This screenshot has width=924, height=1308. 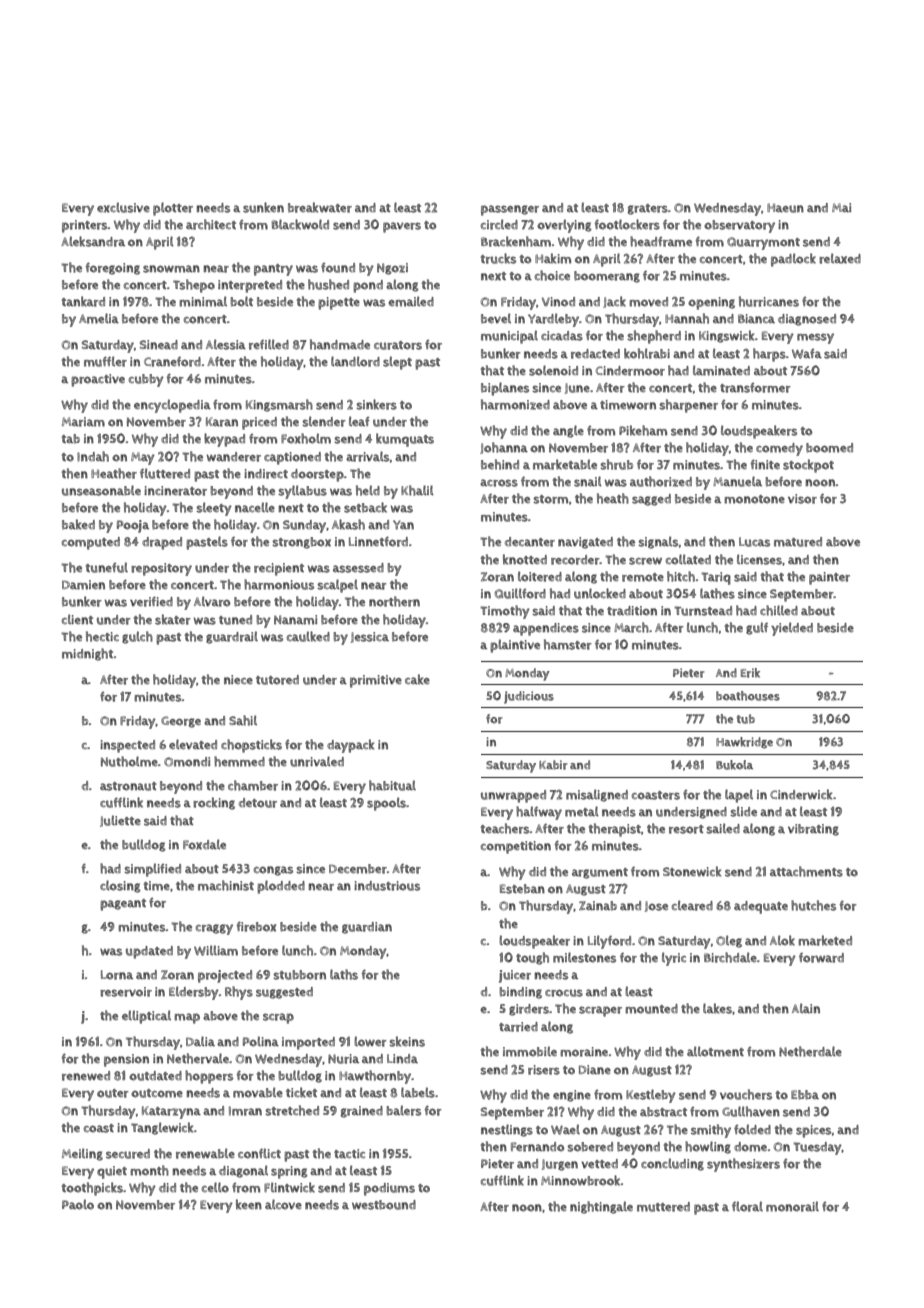 What do you see at coordinates (78, 1204) in the screenshot?
I see `Paolo` at bounding box center [78, 1204].
